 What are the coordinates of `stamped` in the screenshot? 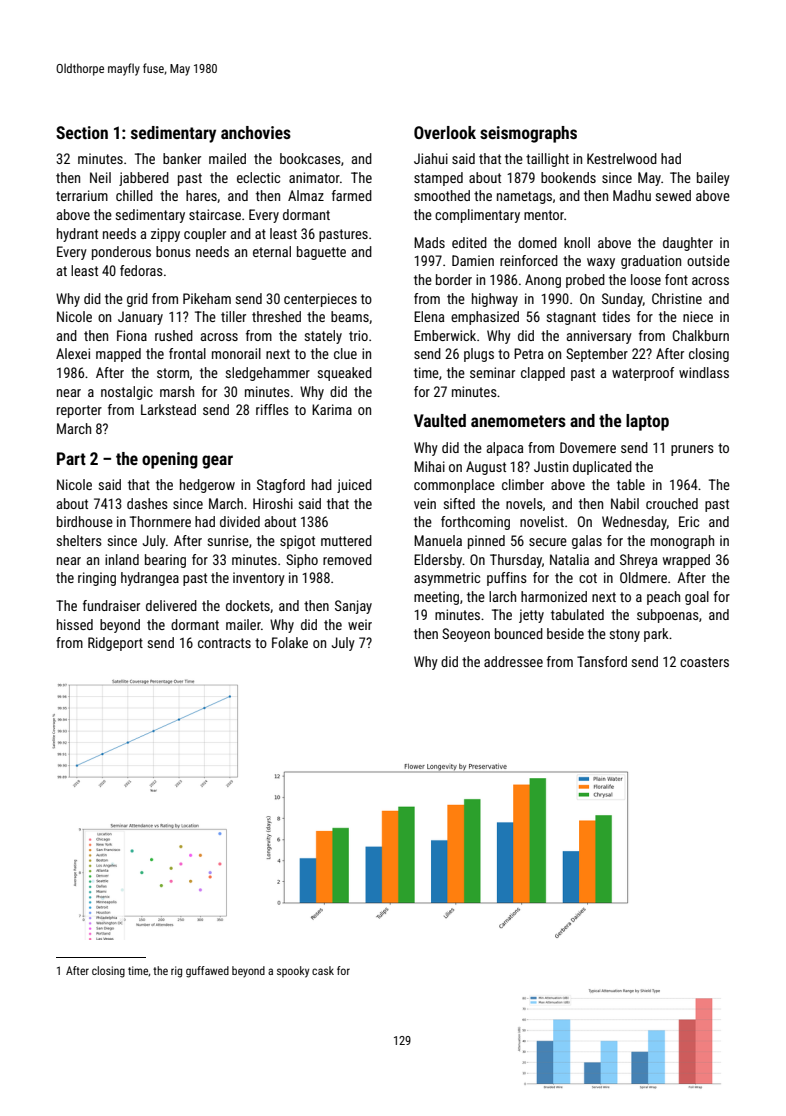 It's located at (438, 179).
